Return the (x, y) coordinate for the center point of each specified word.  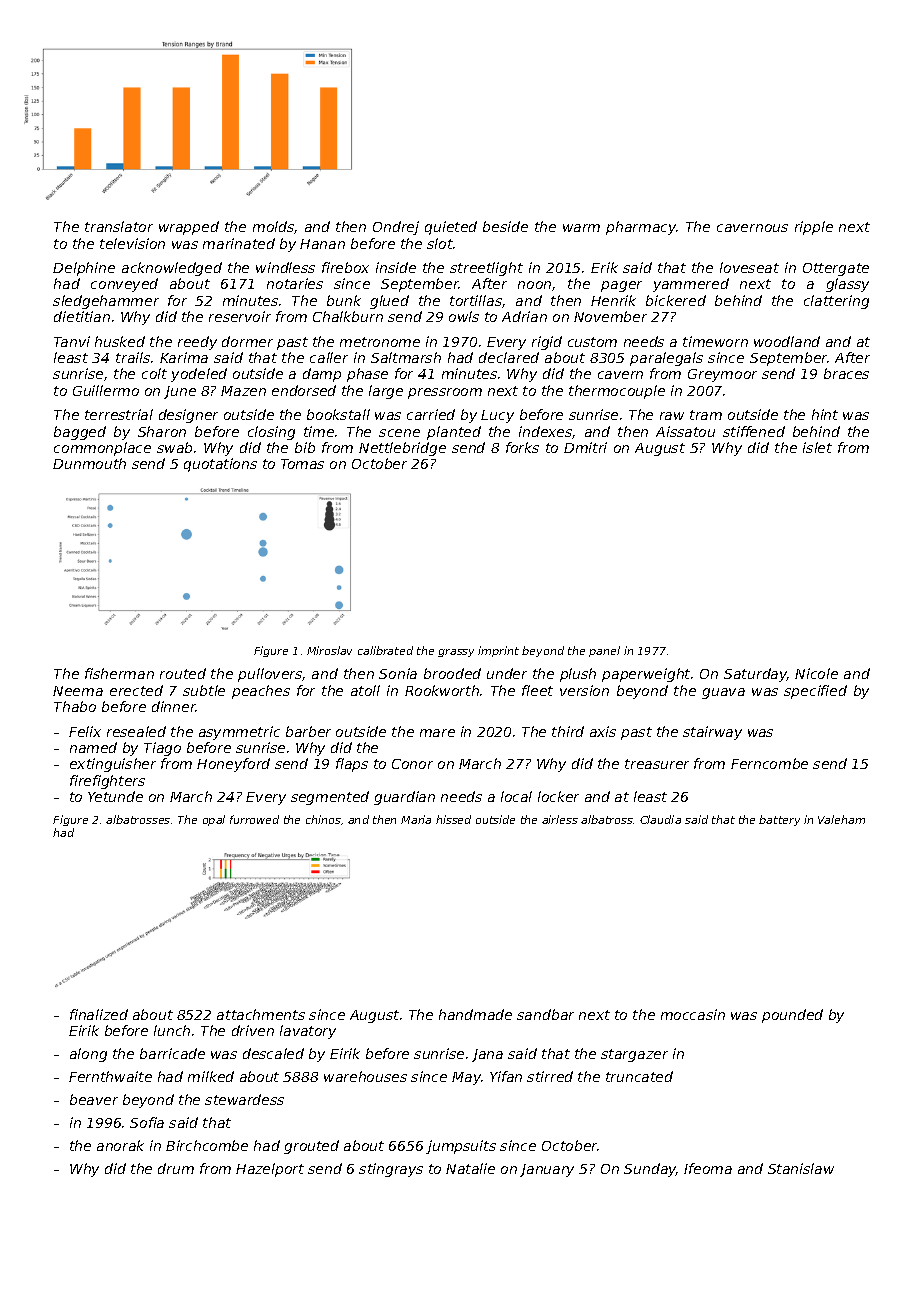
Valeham (841, 819)
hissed (453, 819)
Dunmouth (89, 463)
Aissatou (685, 431)
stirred (550, 1076)
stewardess (244, 1099)
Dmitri (585, 447)
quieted (451, 228)
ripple (814, 228)
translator (119, 226)
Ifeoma (708, 1168)
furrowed (254, 819)
